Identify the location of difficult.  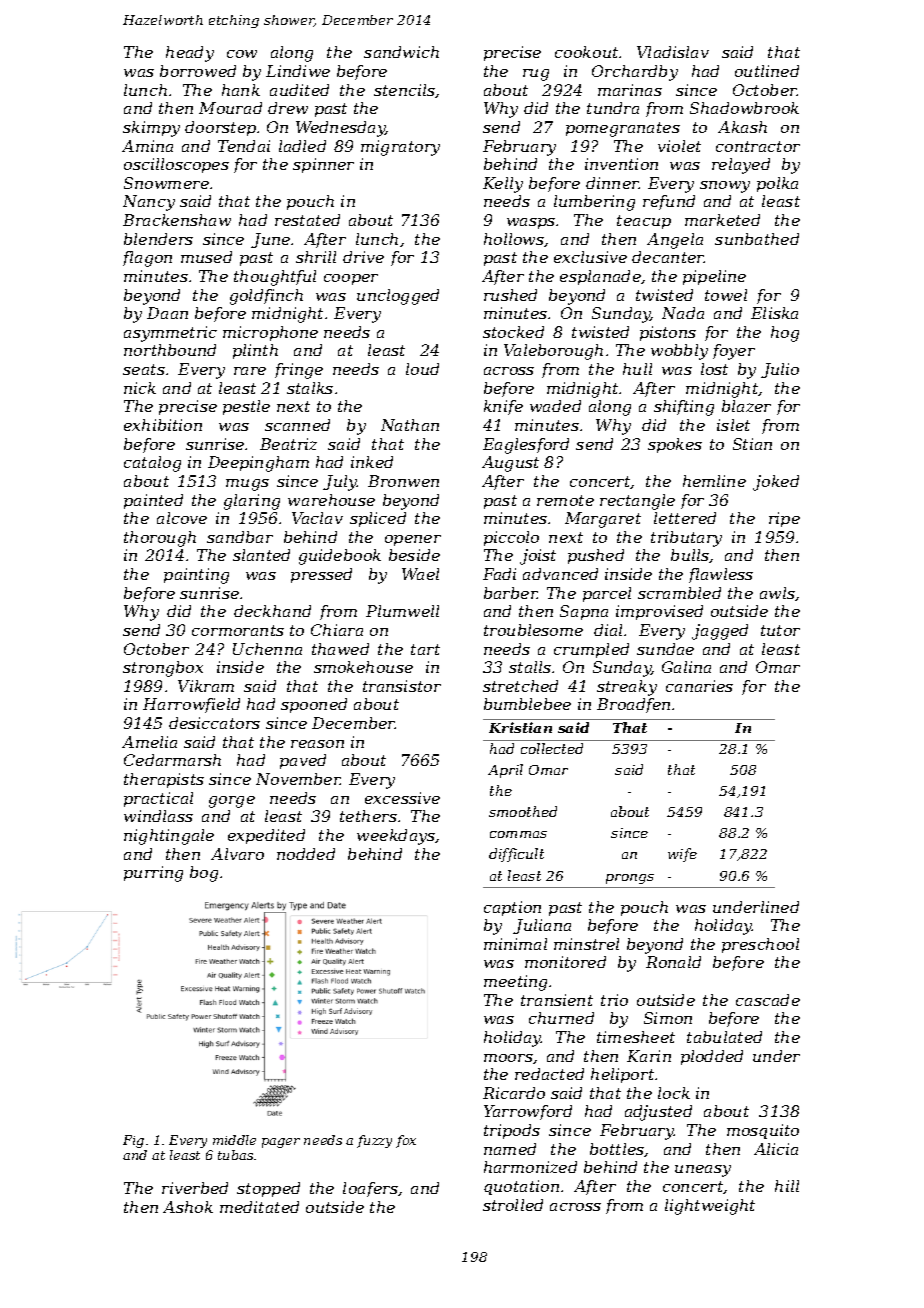
(516, 855).
